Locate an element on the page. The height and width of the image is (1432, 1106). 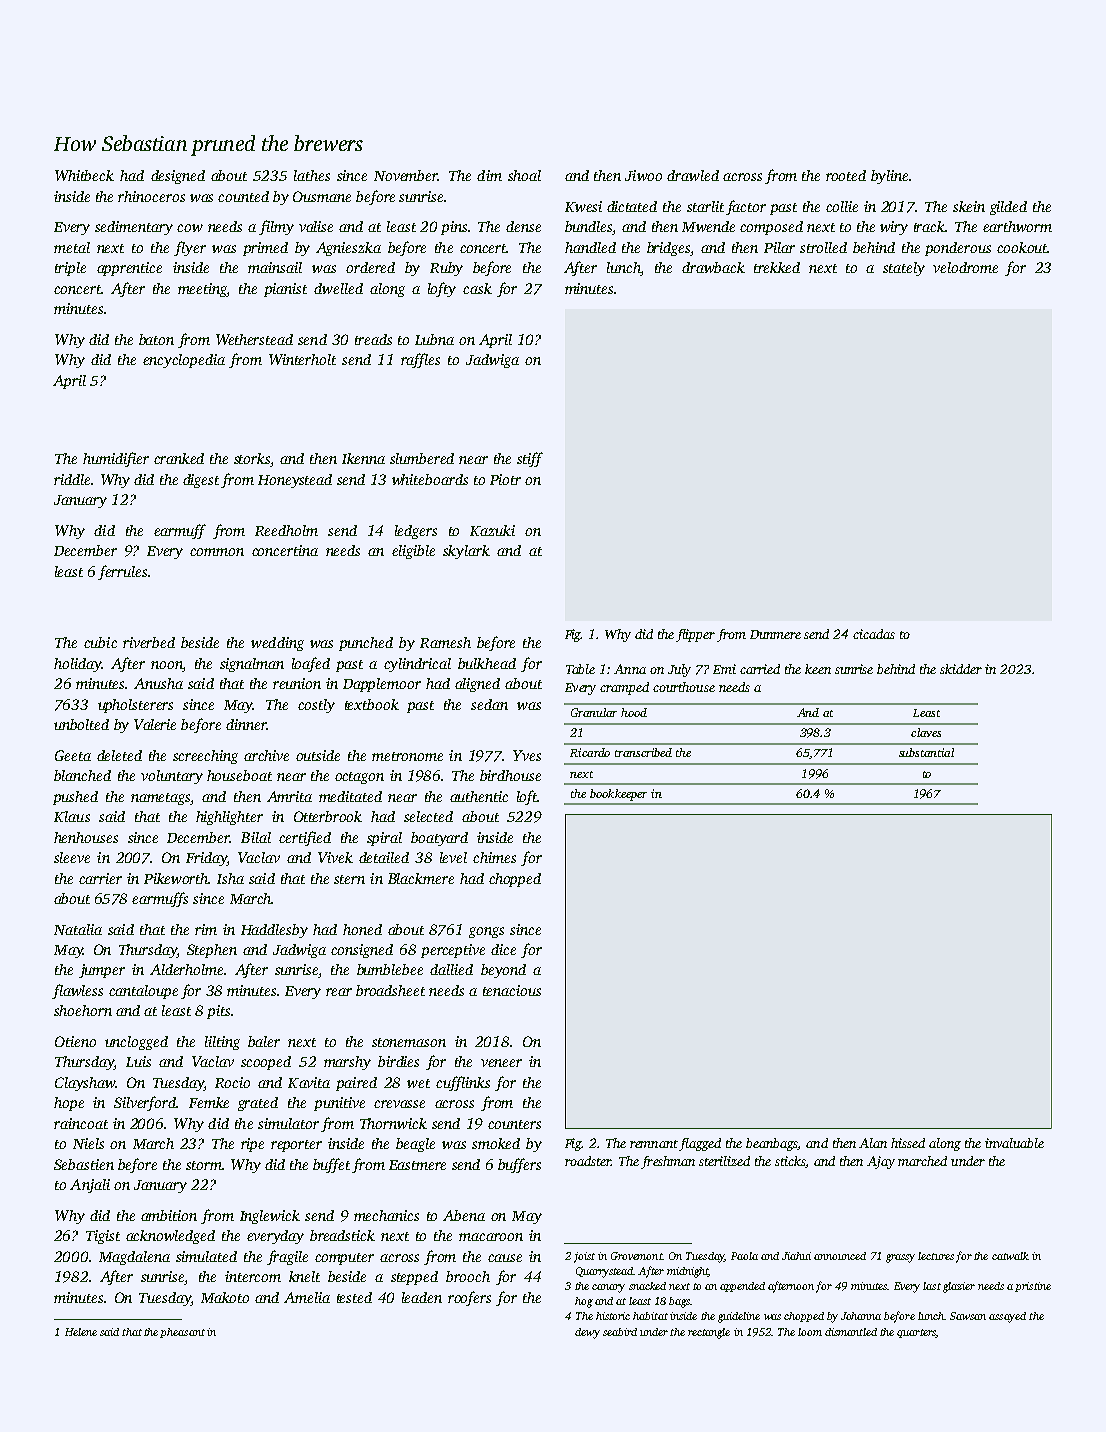
macaroon is located at coordinates (491, 1237).
